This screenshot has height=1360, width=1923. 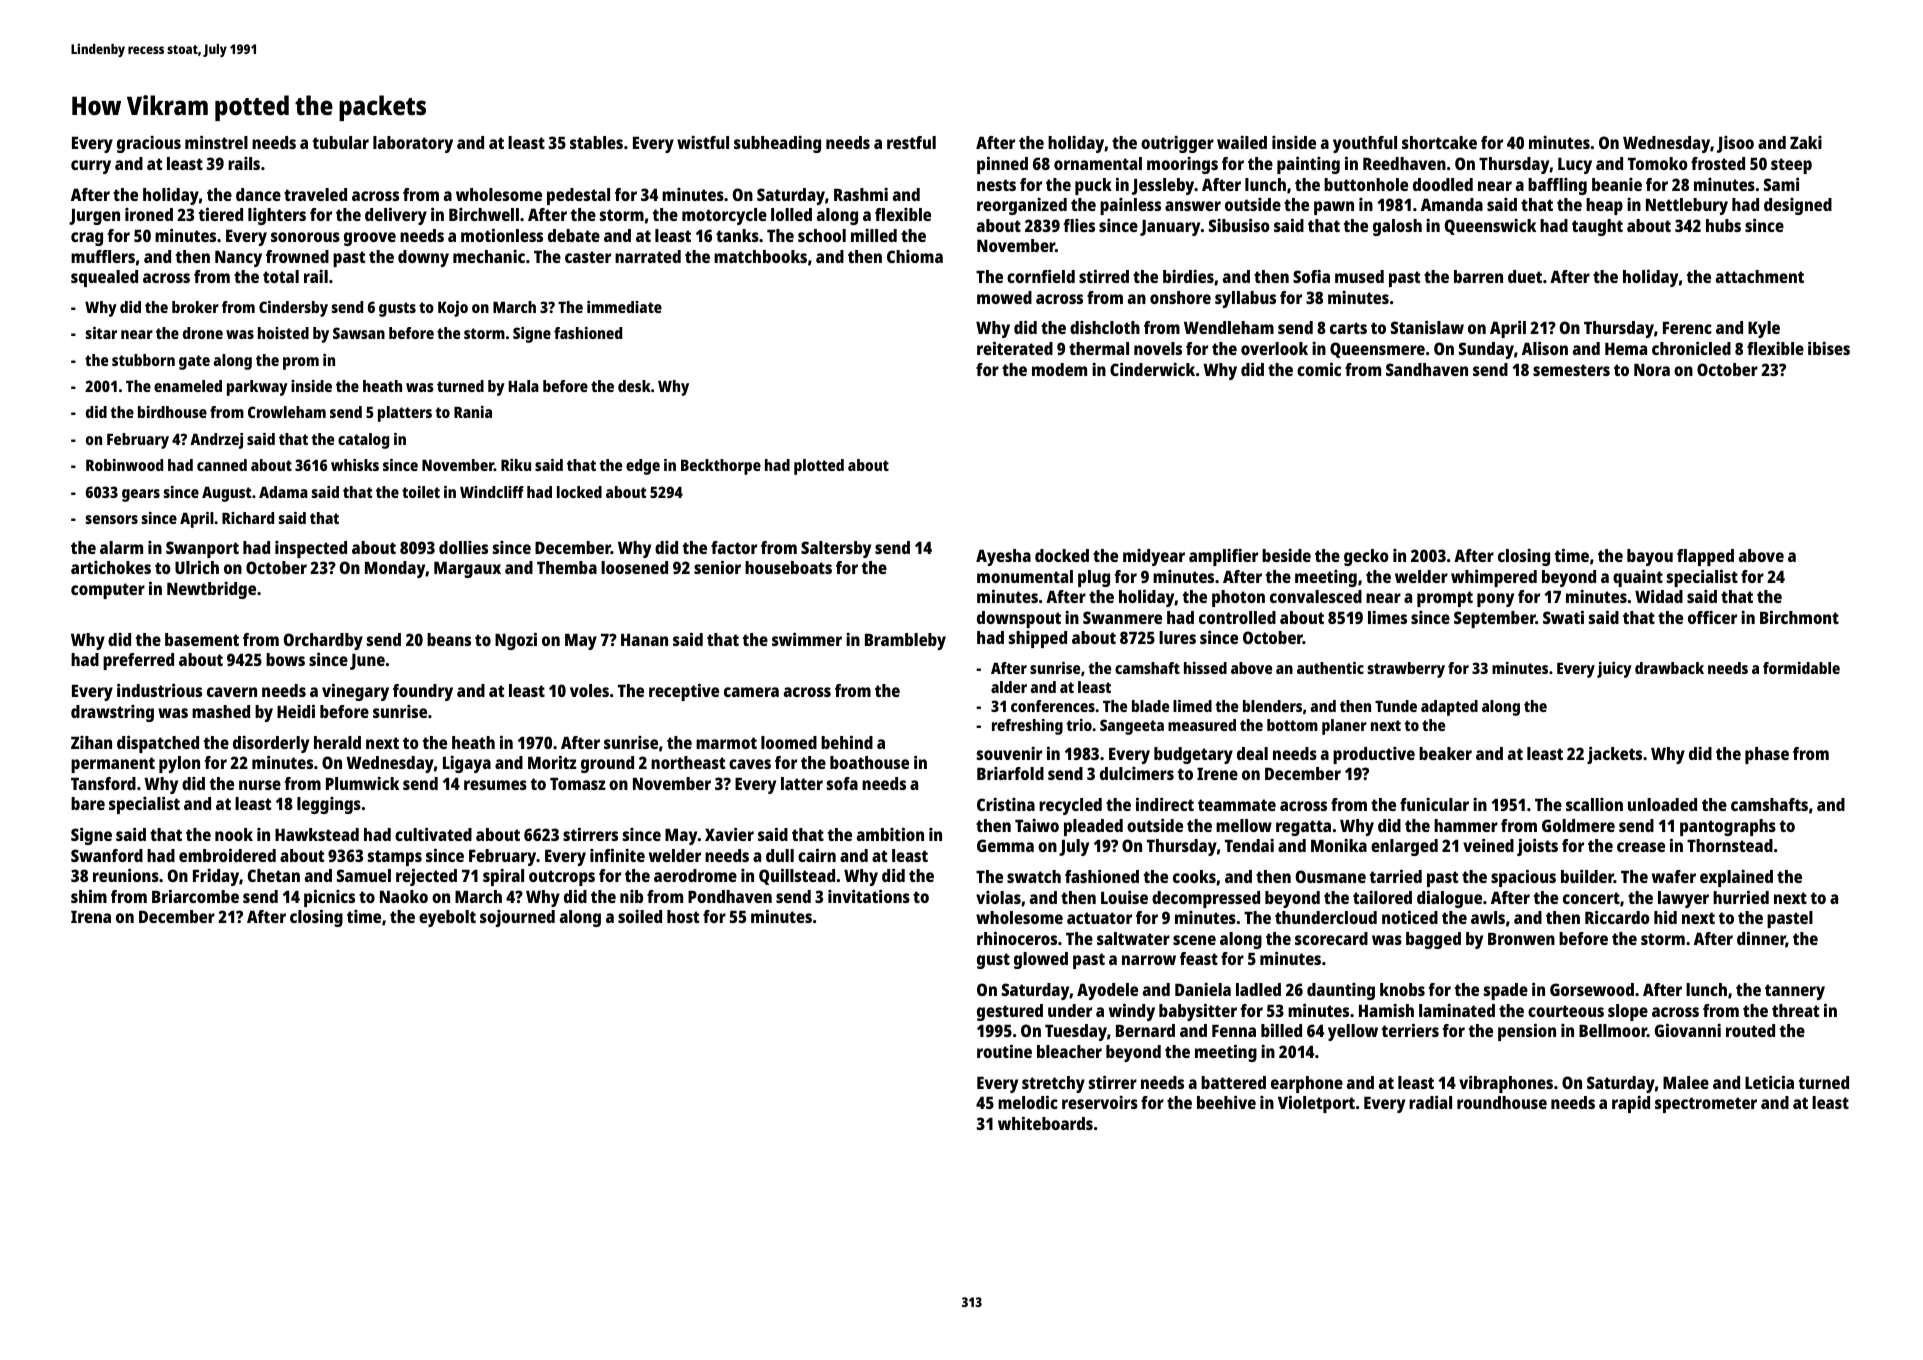 What do you see at coordinates (1706, 1105) in the screenshot?
I see `spectrometer` at bounding box center [1706, 1105].
